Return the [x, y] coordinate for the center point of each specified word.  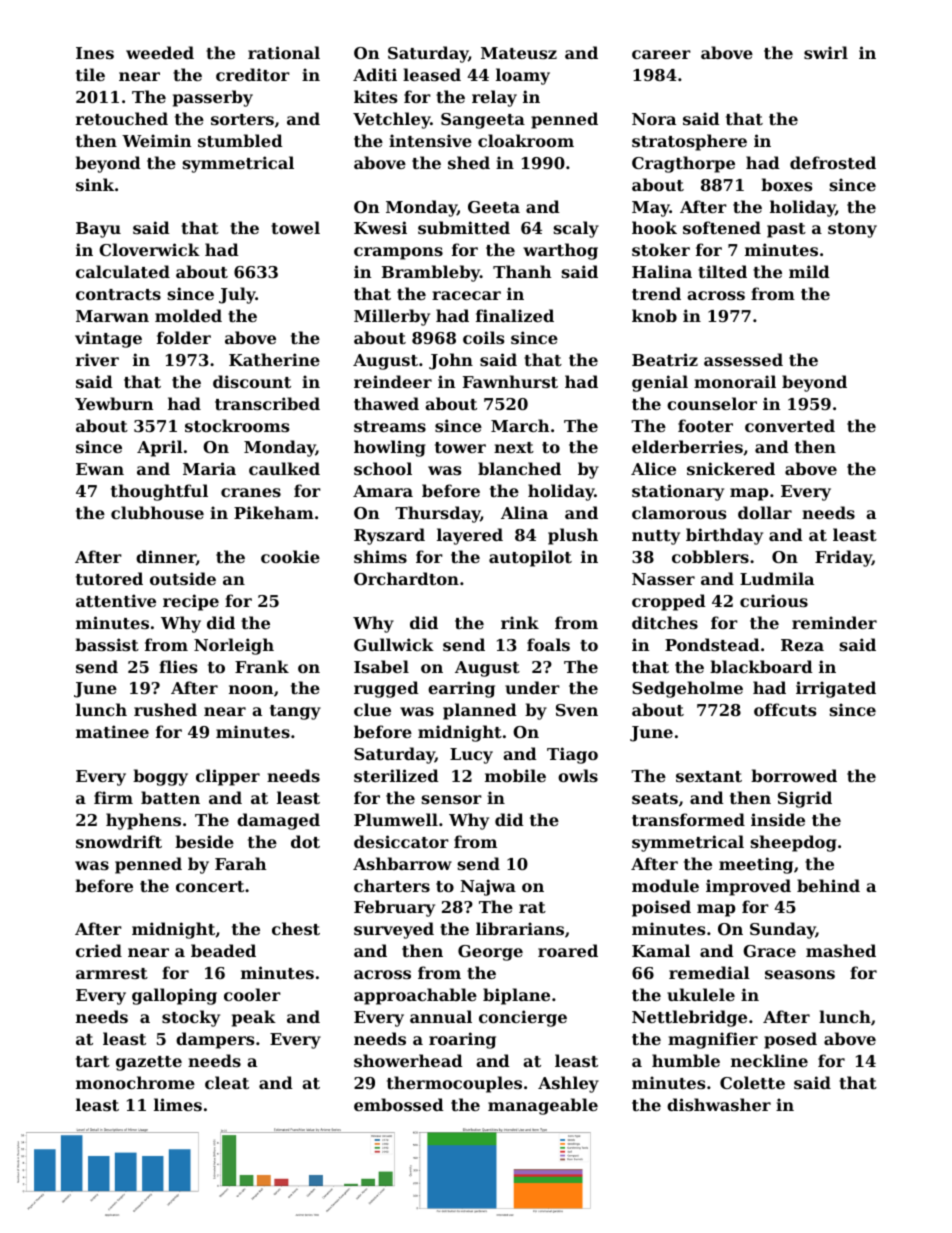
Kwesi [380, 227]
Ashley [568, 1084]
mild [809, 271]
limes [178, 1104]
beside [204, 841]
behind [828, 885]
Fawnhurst [510, 381]
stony [852, 230]
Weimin [156, 140]
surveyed [394, 930]
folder [184, 337]
